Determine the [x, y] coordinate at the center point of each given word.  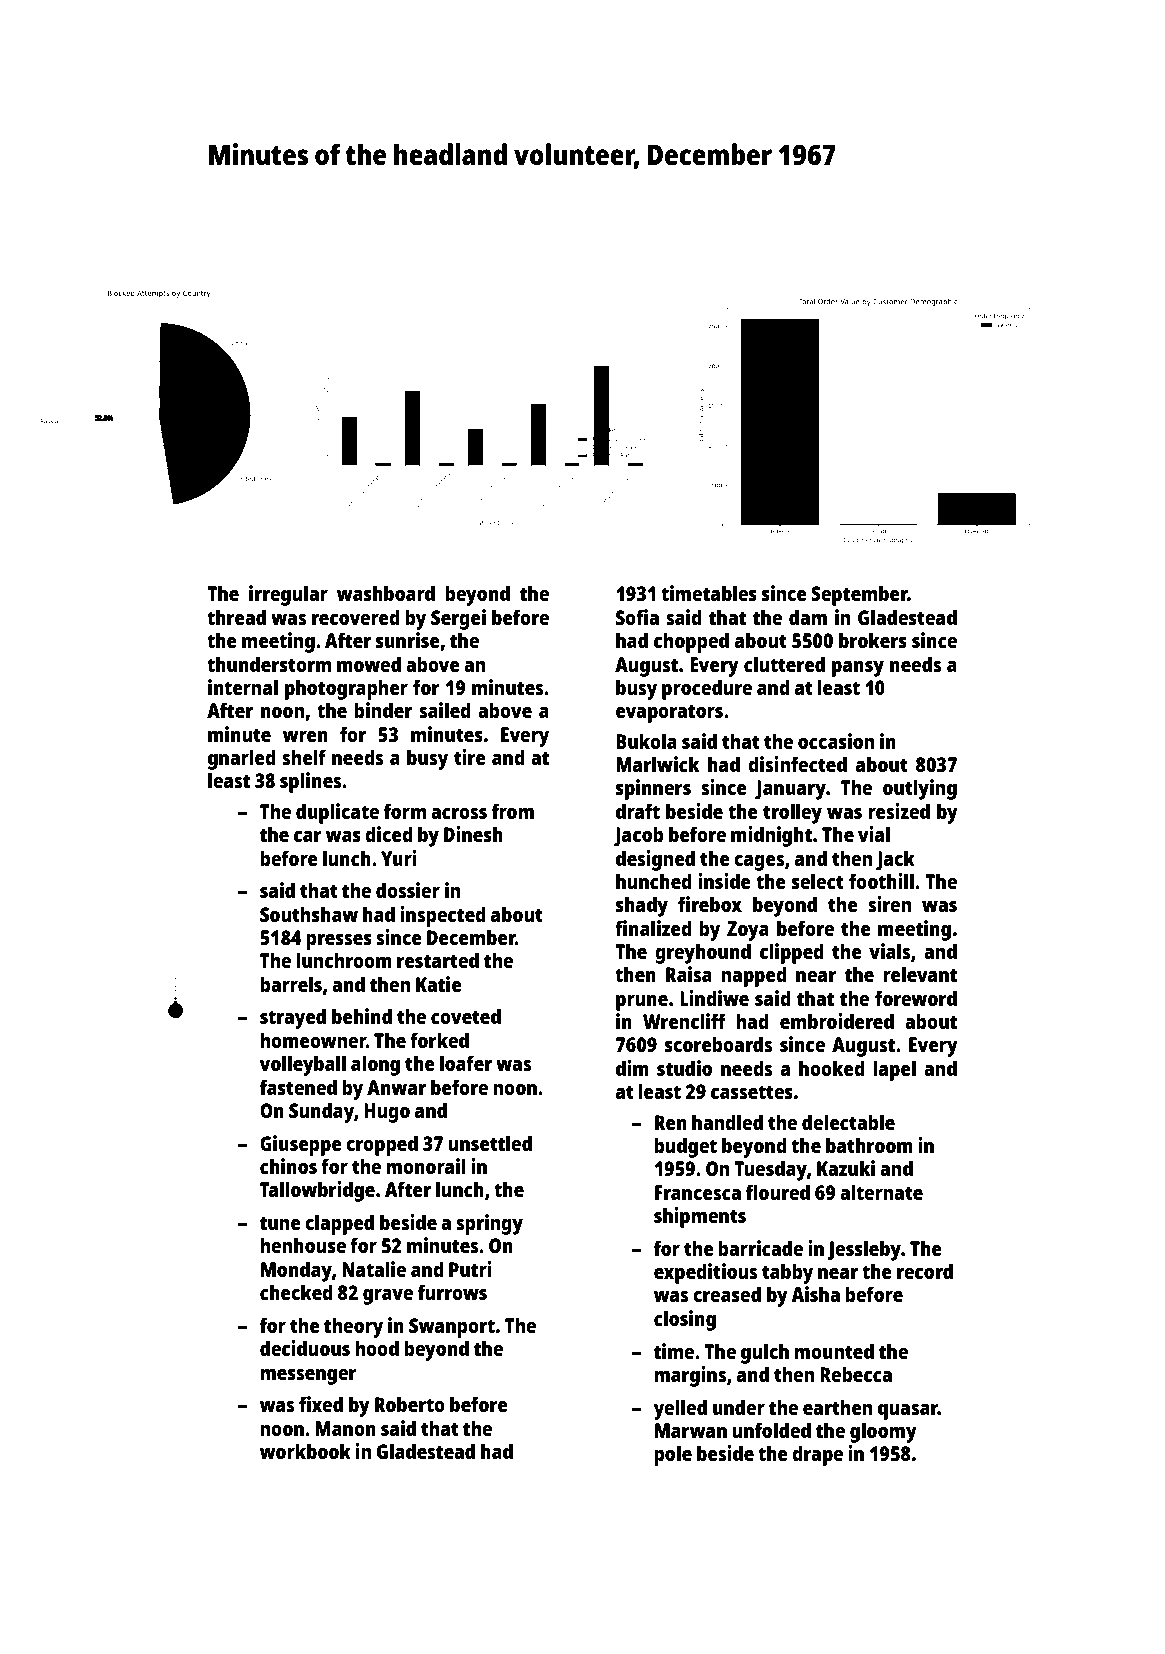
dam [808, 617]
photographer [346, 689]
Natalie [374, 1269]
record [925, 1271]
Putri [470, 1269]
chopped [691, 642]
